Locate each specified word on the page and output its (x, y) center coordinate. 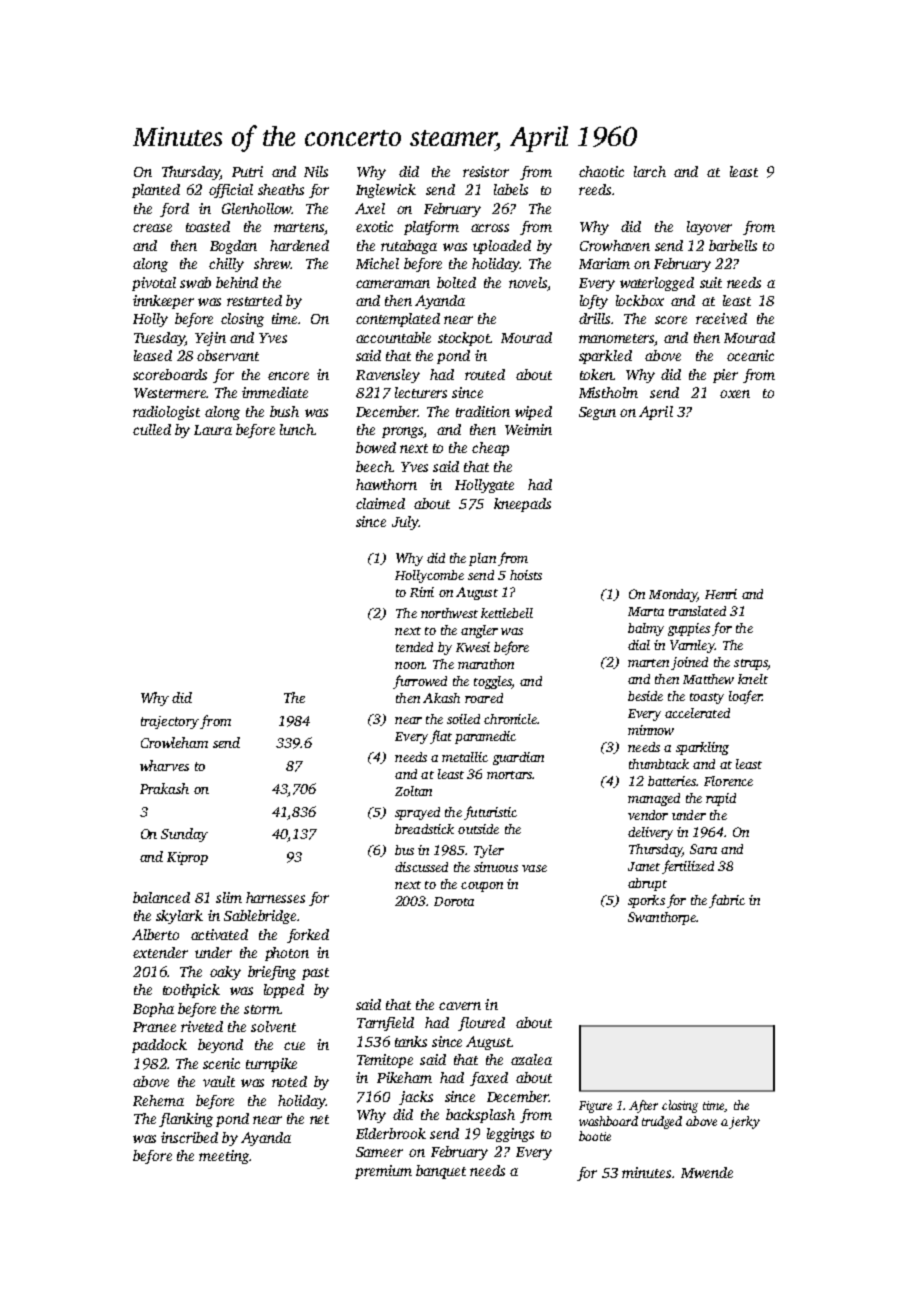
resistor (486, 171)
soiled (463, 719)
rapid (721, 799)
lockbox (640, 300)
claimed (380, 503)
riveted (202, 1026)
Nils (316, 171)
